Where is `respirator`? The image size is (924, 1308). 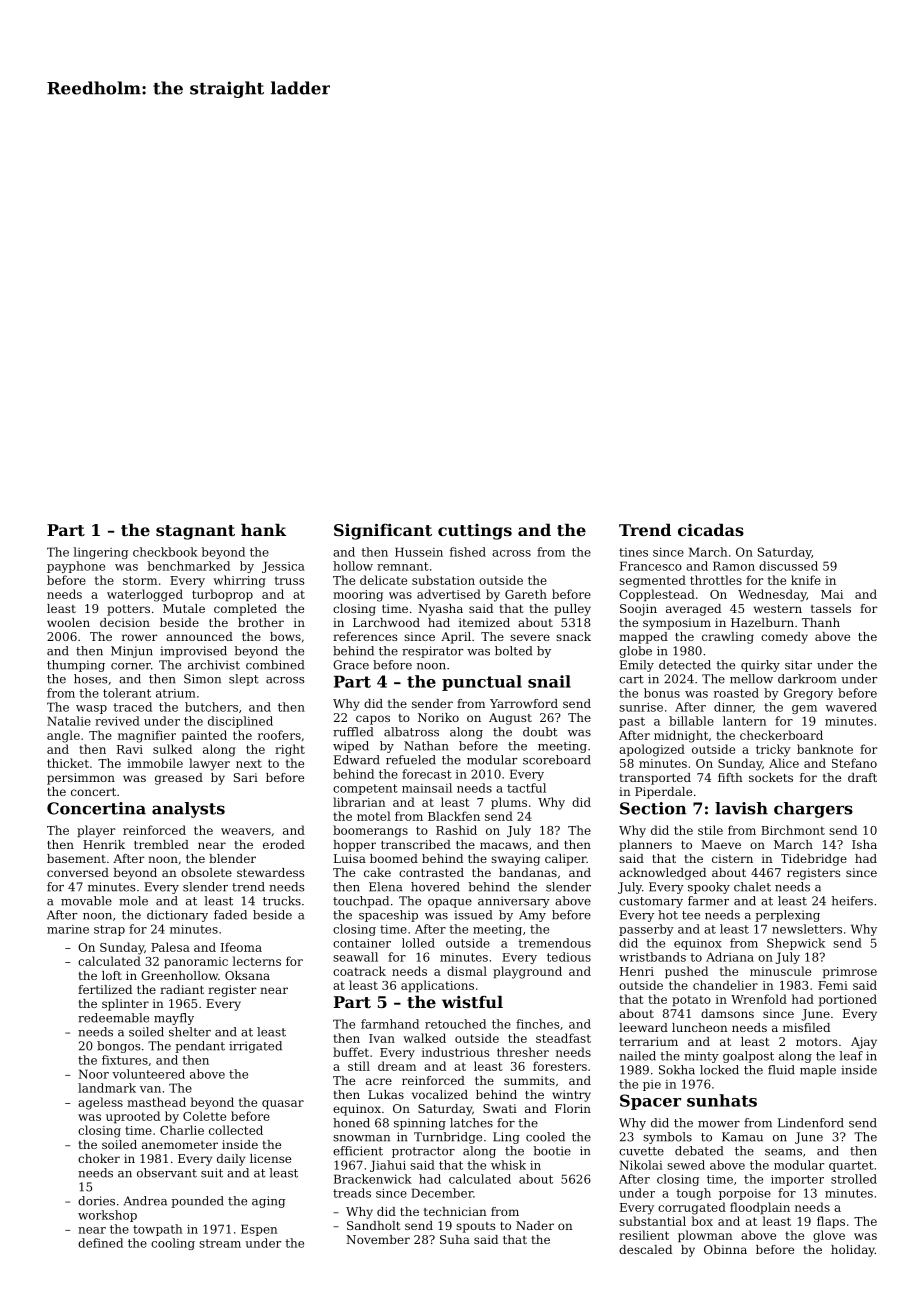 respirator is located at coordinates (433, 652).
